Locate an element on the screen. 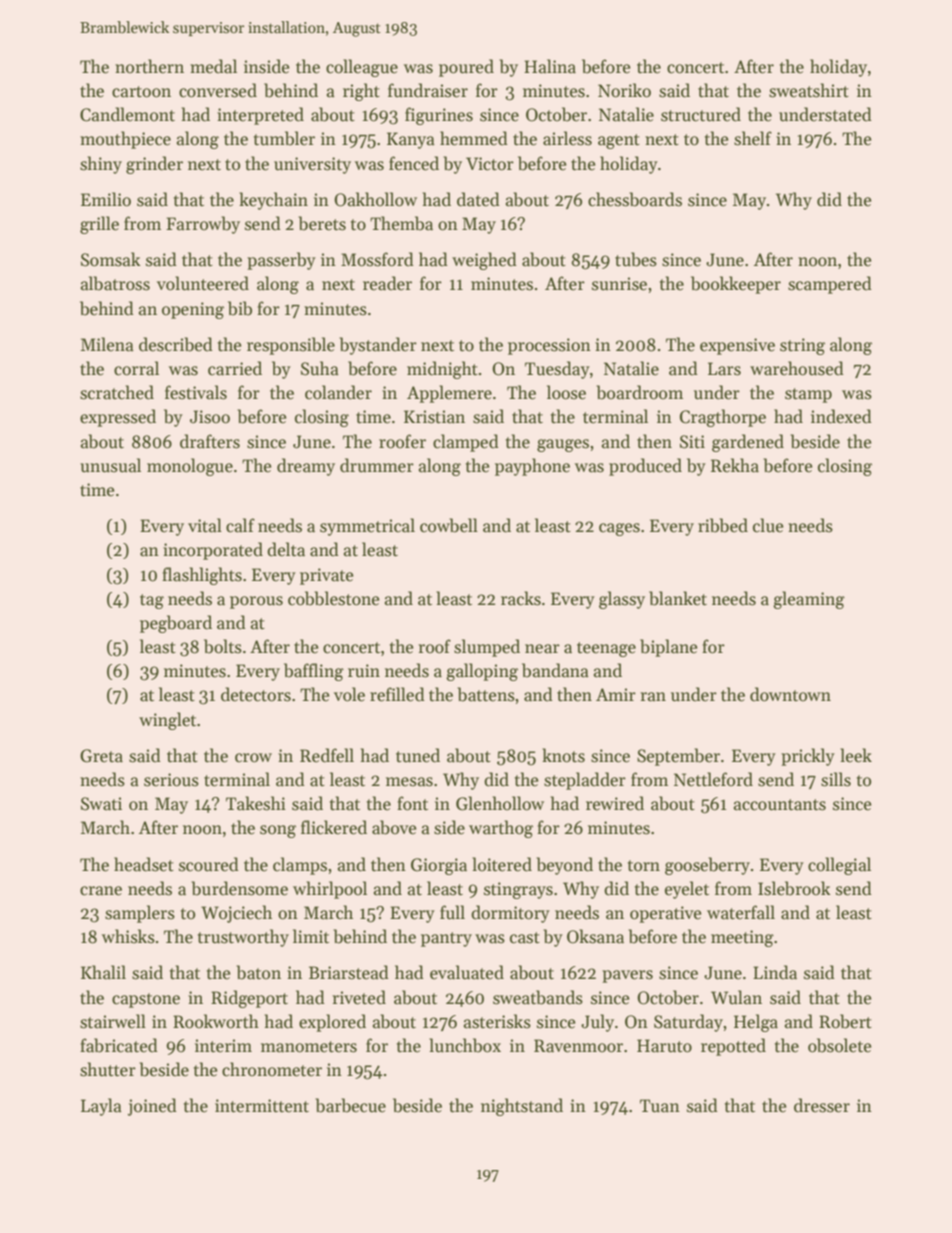  sweatshirt is located at coordinates (809, 90).
